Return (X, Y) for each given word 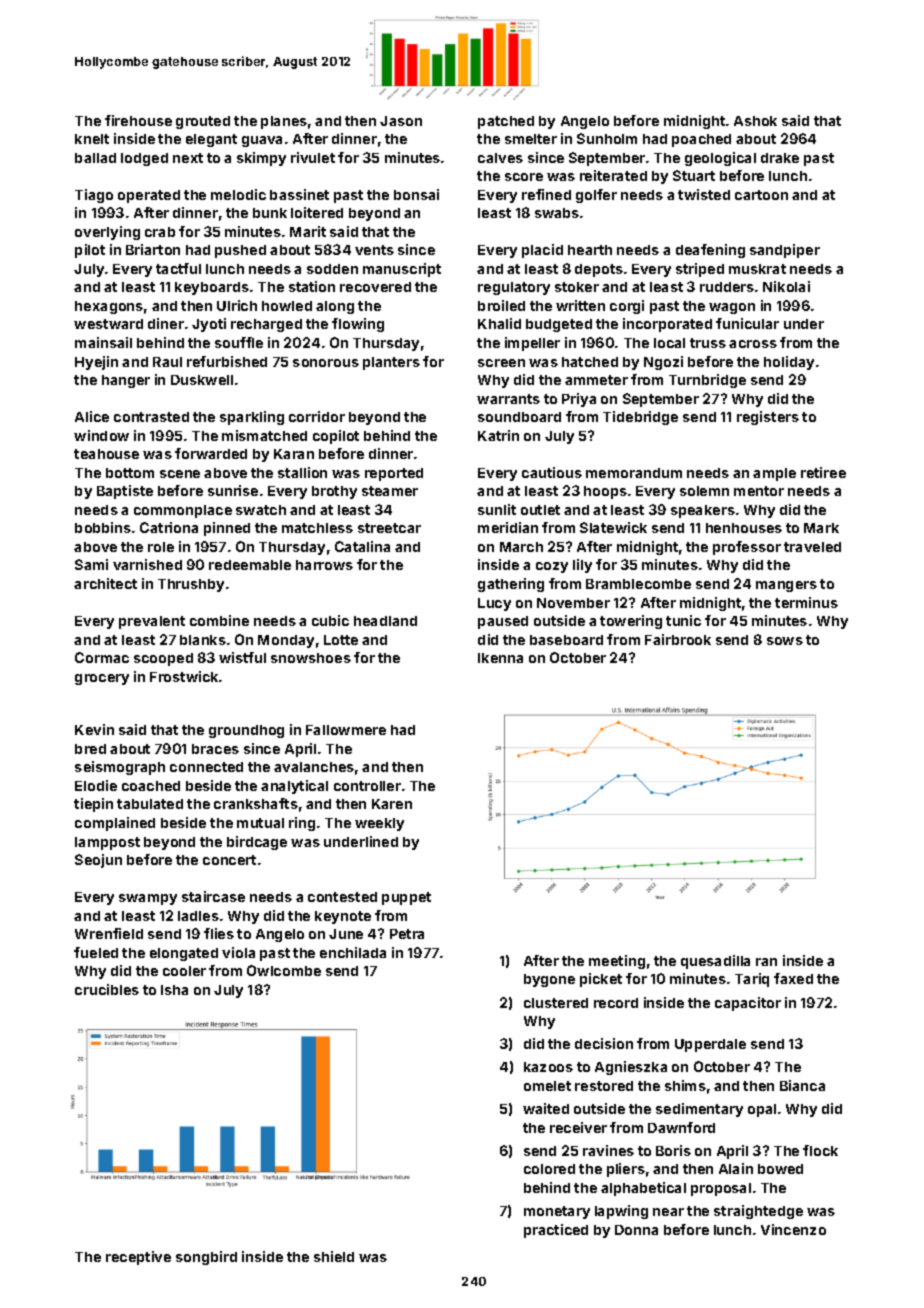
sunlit (497, 509)
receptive (138, 1258)
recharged (266, 325)
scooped (163, 659)
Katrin (498, 435)
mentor (759, 491)
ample (774, 474)
